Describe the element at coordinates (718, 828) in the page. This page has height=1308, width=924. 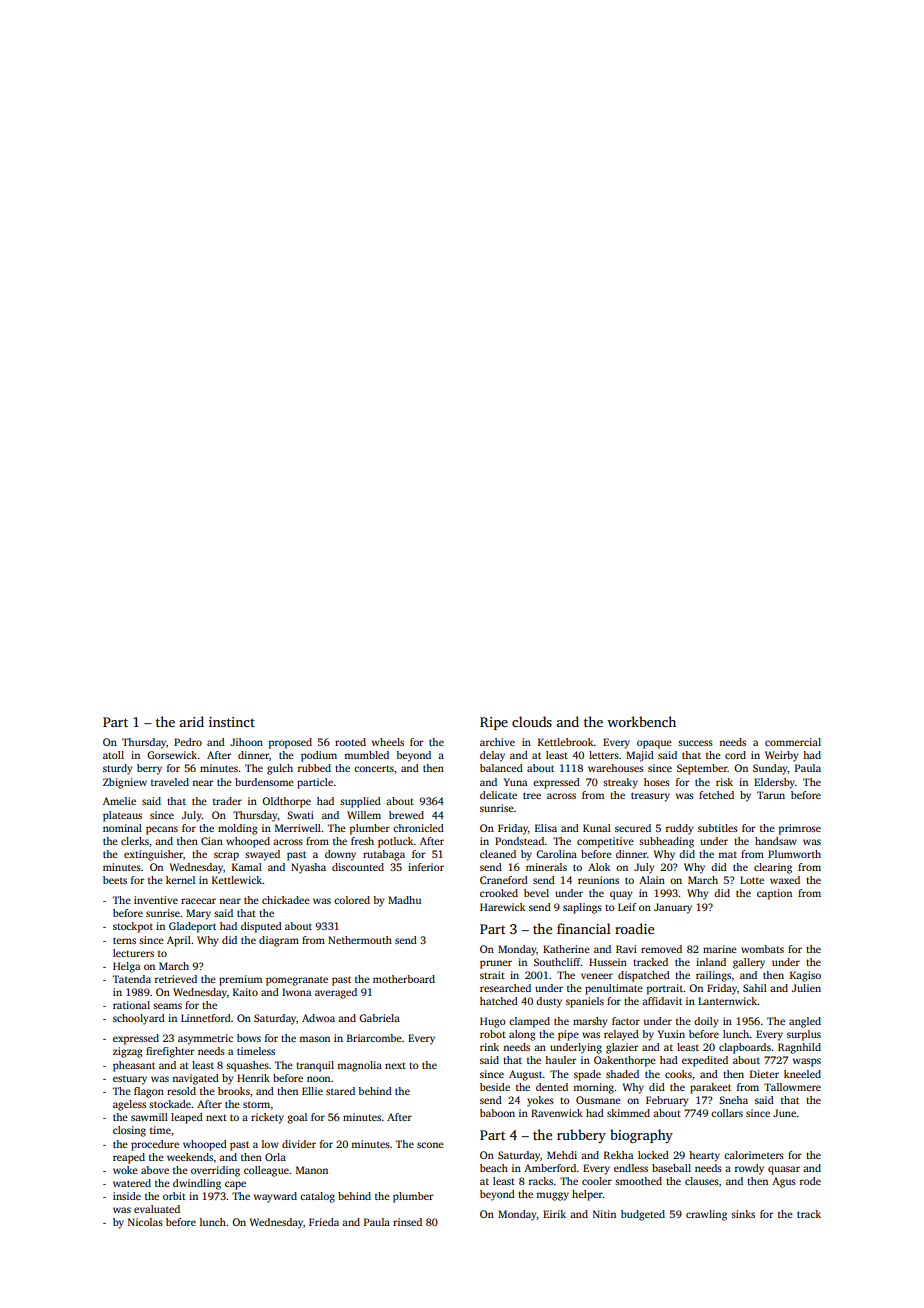
I see `subtitles` at that location.
